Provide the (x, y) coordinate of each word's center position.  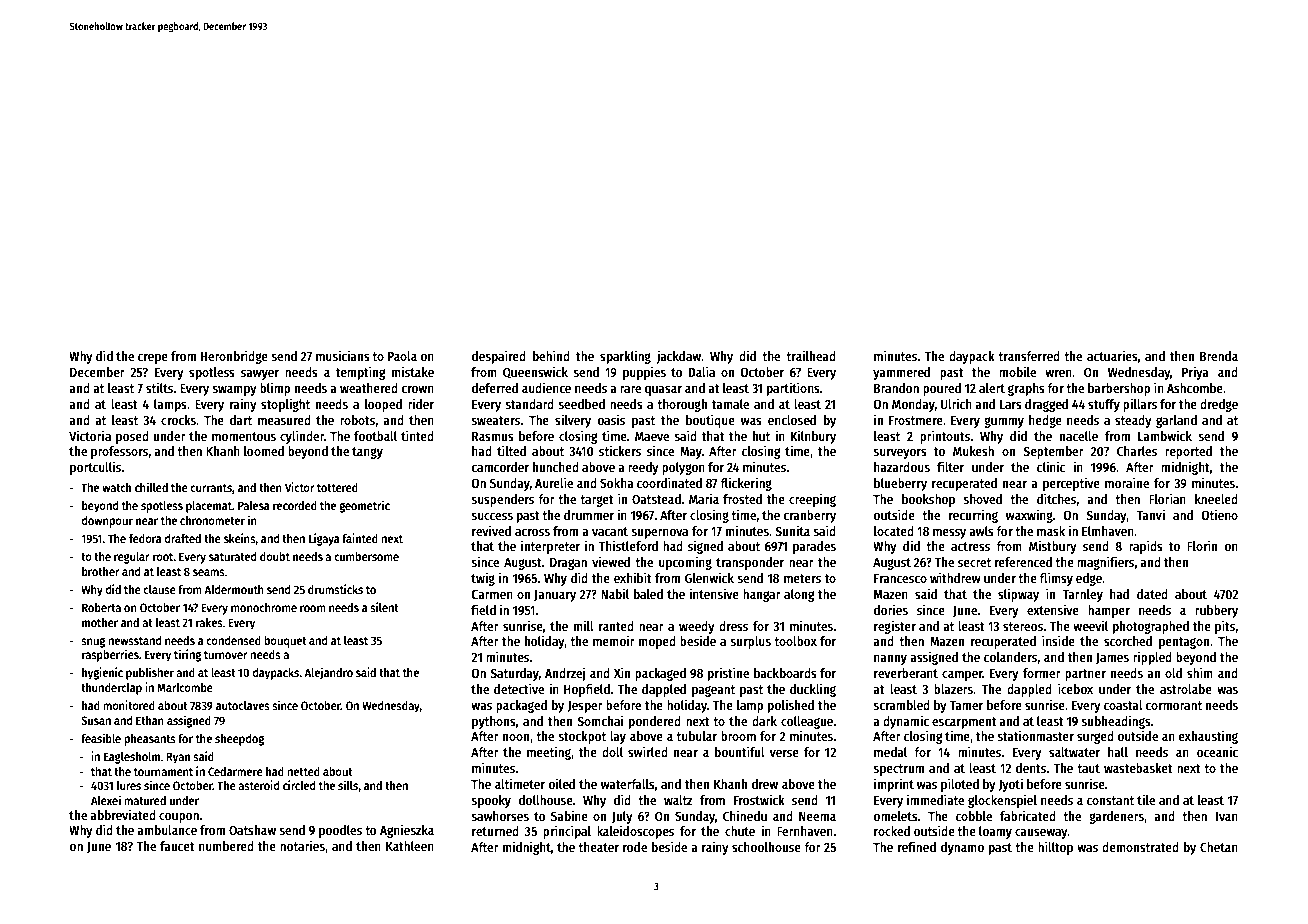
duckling (813, 690)
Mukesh (973, 451)
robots (358, 420)
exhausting (1208, 737)
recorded (295, 505)
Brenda (1219, 356)
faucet (177, 846)
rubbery (1216, 611)
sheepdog (239, 740)
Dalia (702, 371)
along (799, 595)
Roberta (101, 607)
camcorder (500, 467)
